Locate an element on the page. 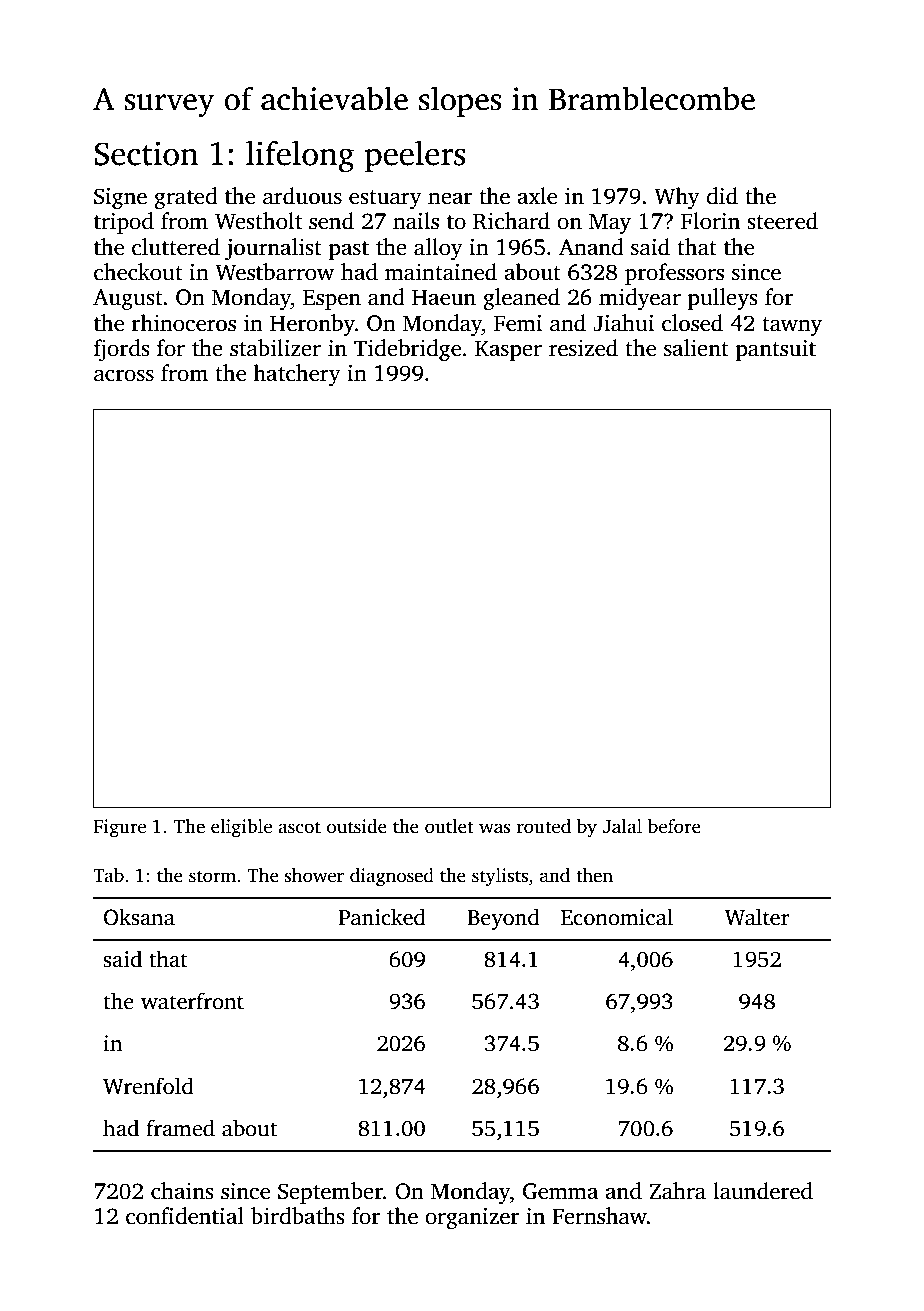 The height and width of the image is (1311, 924). Oksana is located at coordinates (139, 917).
